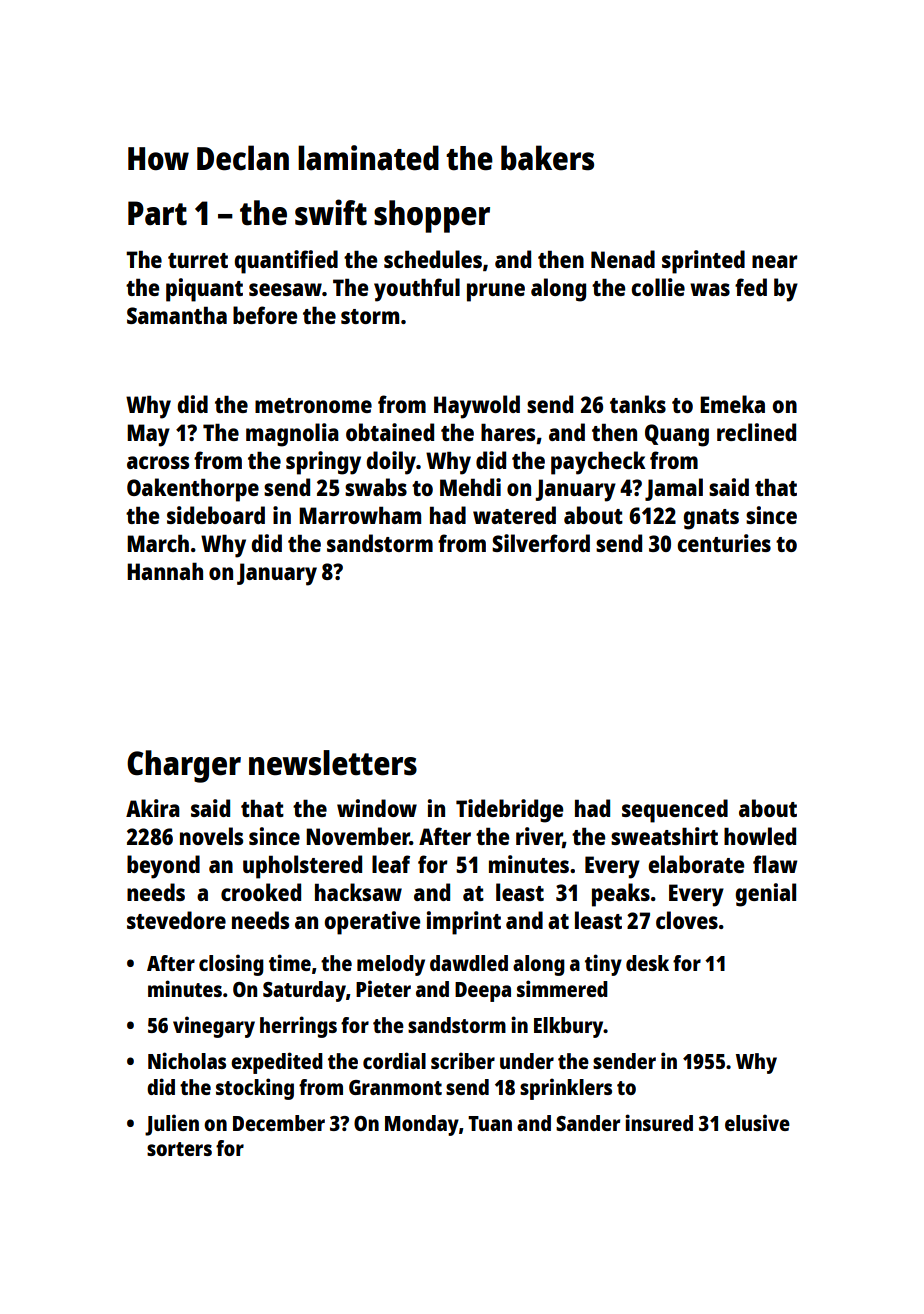 This document has height=1314, width=924. Describe the element at coordinates (674, 489) in the document. I see `Jamal` at that location.
